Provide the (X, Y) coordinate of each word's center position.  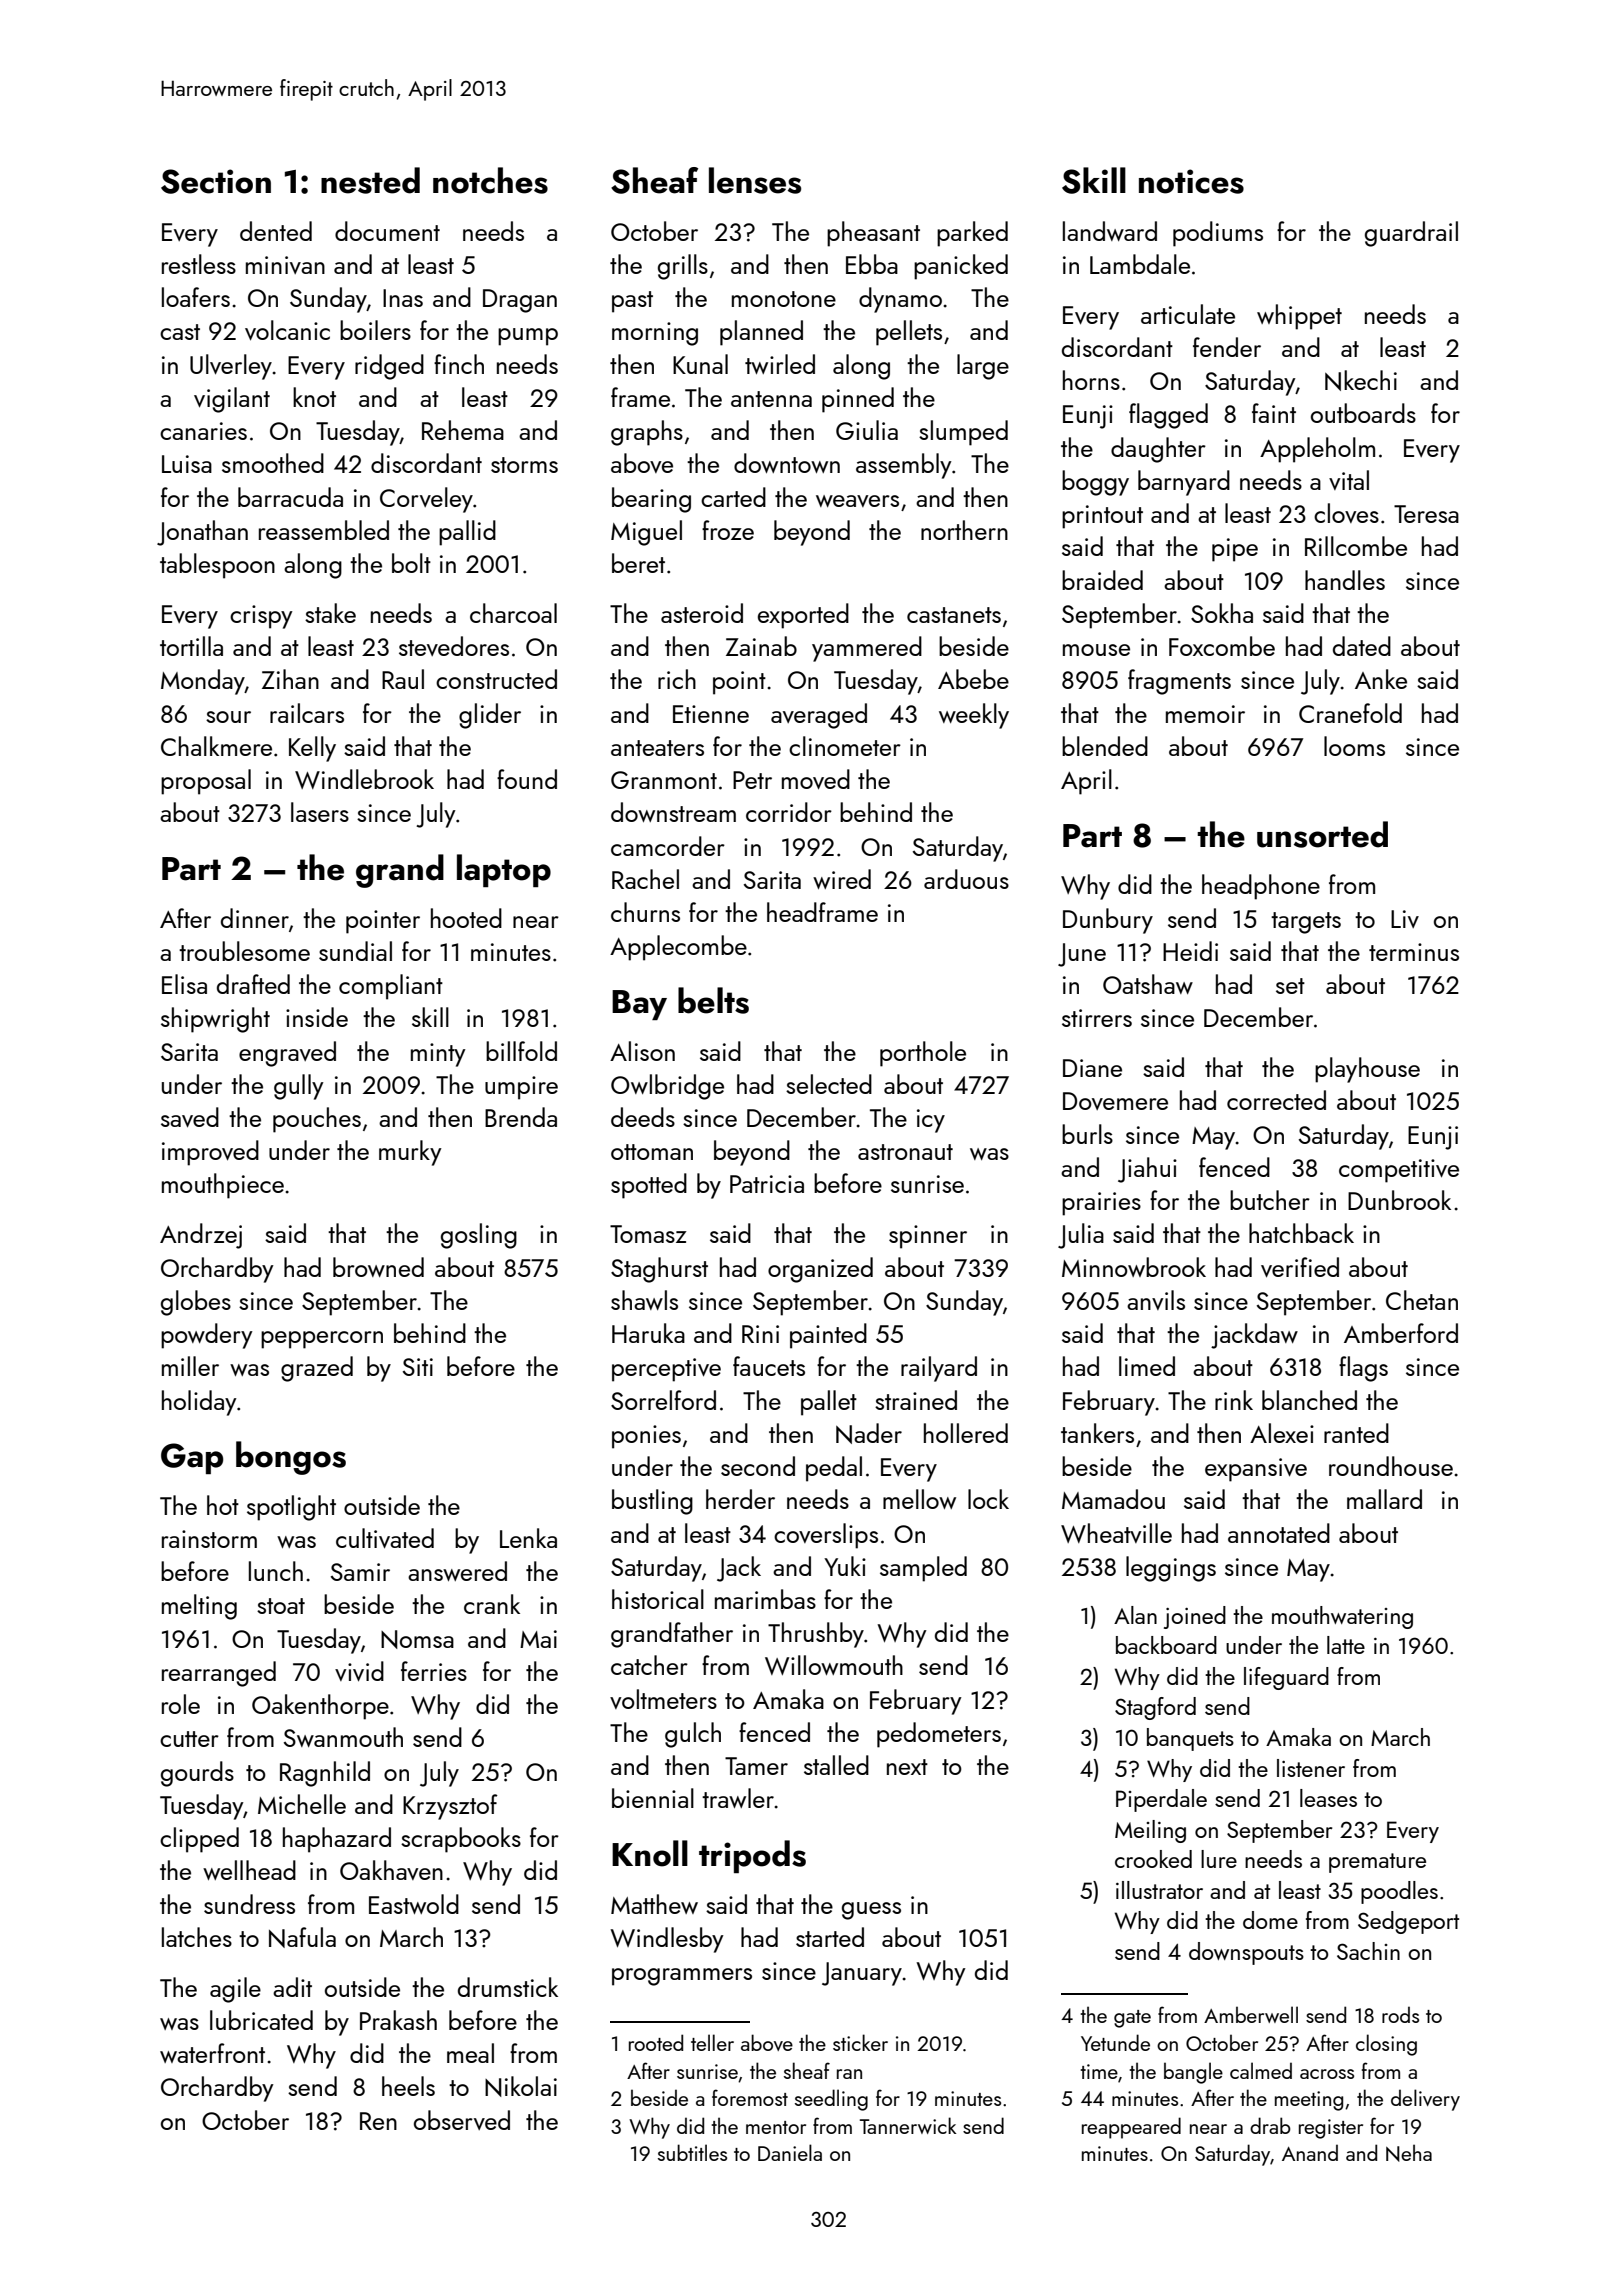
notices (1191, 181)
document (387, 231)
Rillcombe (1356, 546)
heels (408, 2086)
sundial (355, 951)
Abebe (973, 679)
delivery (1425, 2100)
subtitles (692, 2152)
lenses (755, 180)
